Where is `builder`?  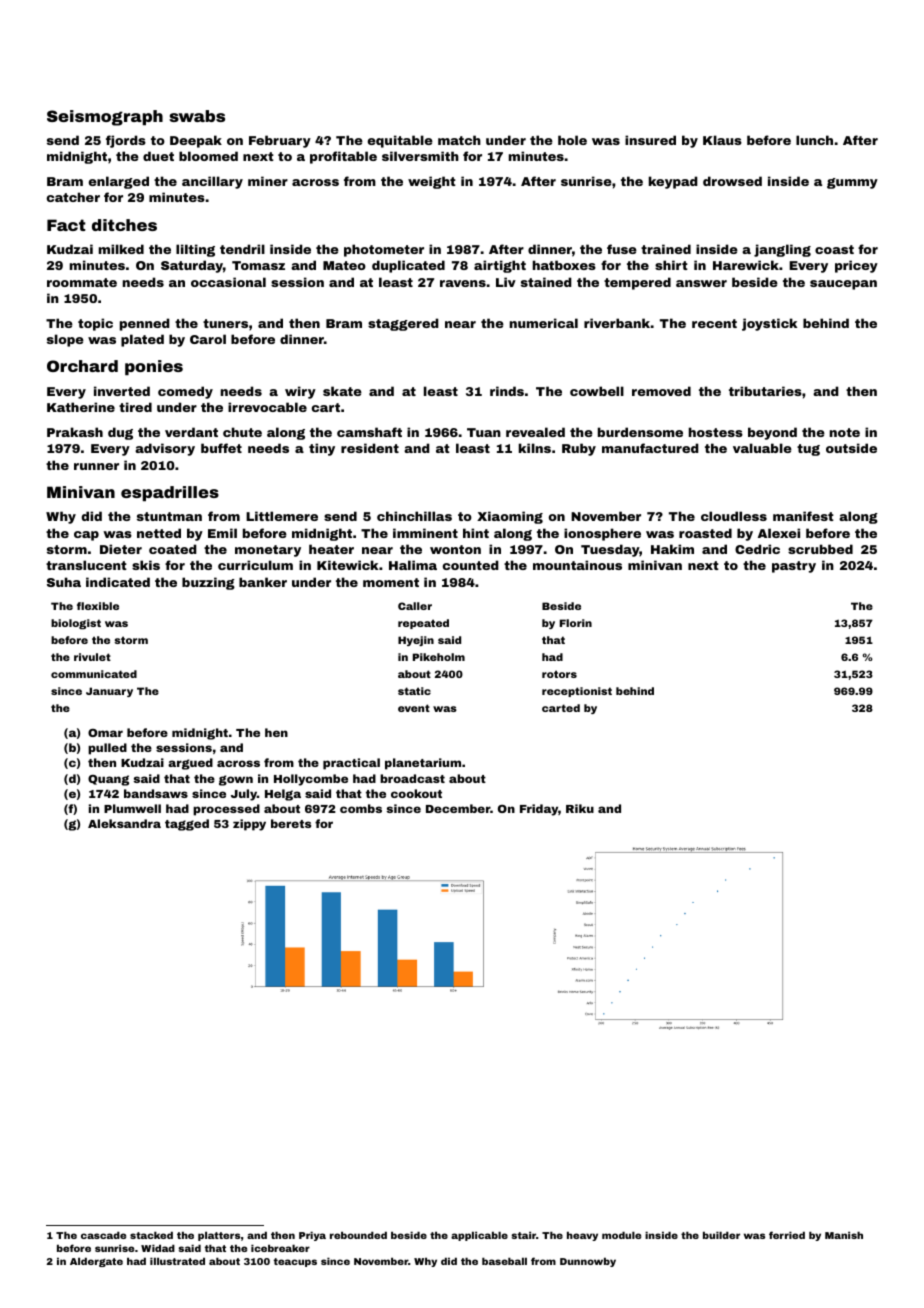 builder is located at coordinates (721, 1235).
